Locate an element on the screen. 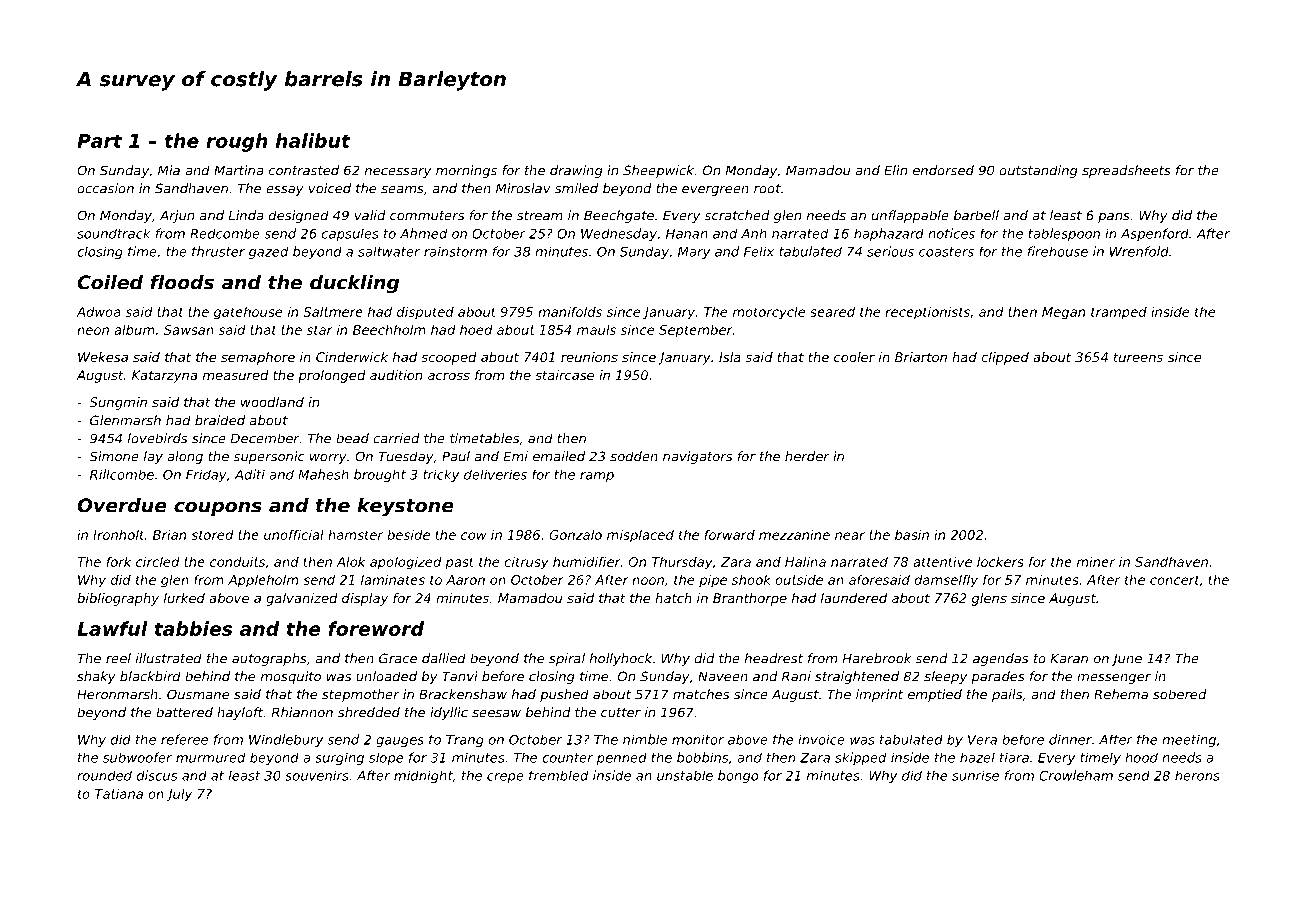 Image resolution: width=1308 pixels, height=924 pixels. invoice is located at coordinates (821, 739).
